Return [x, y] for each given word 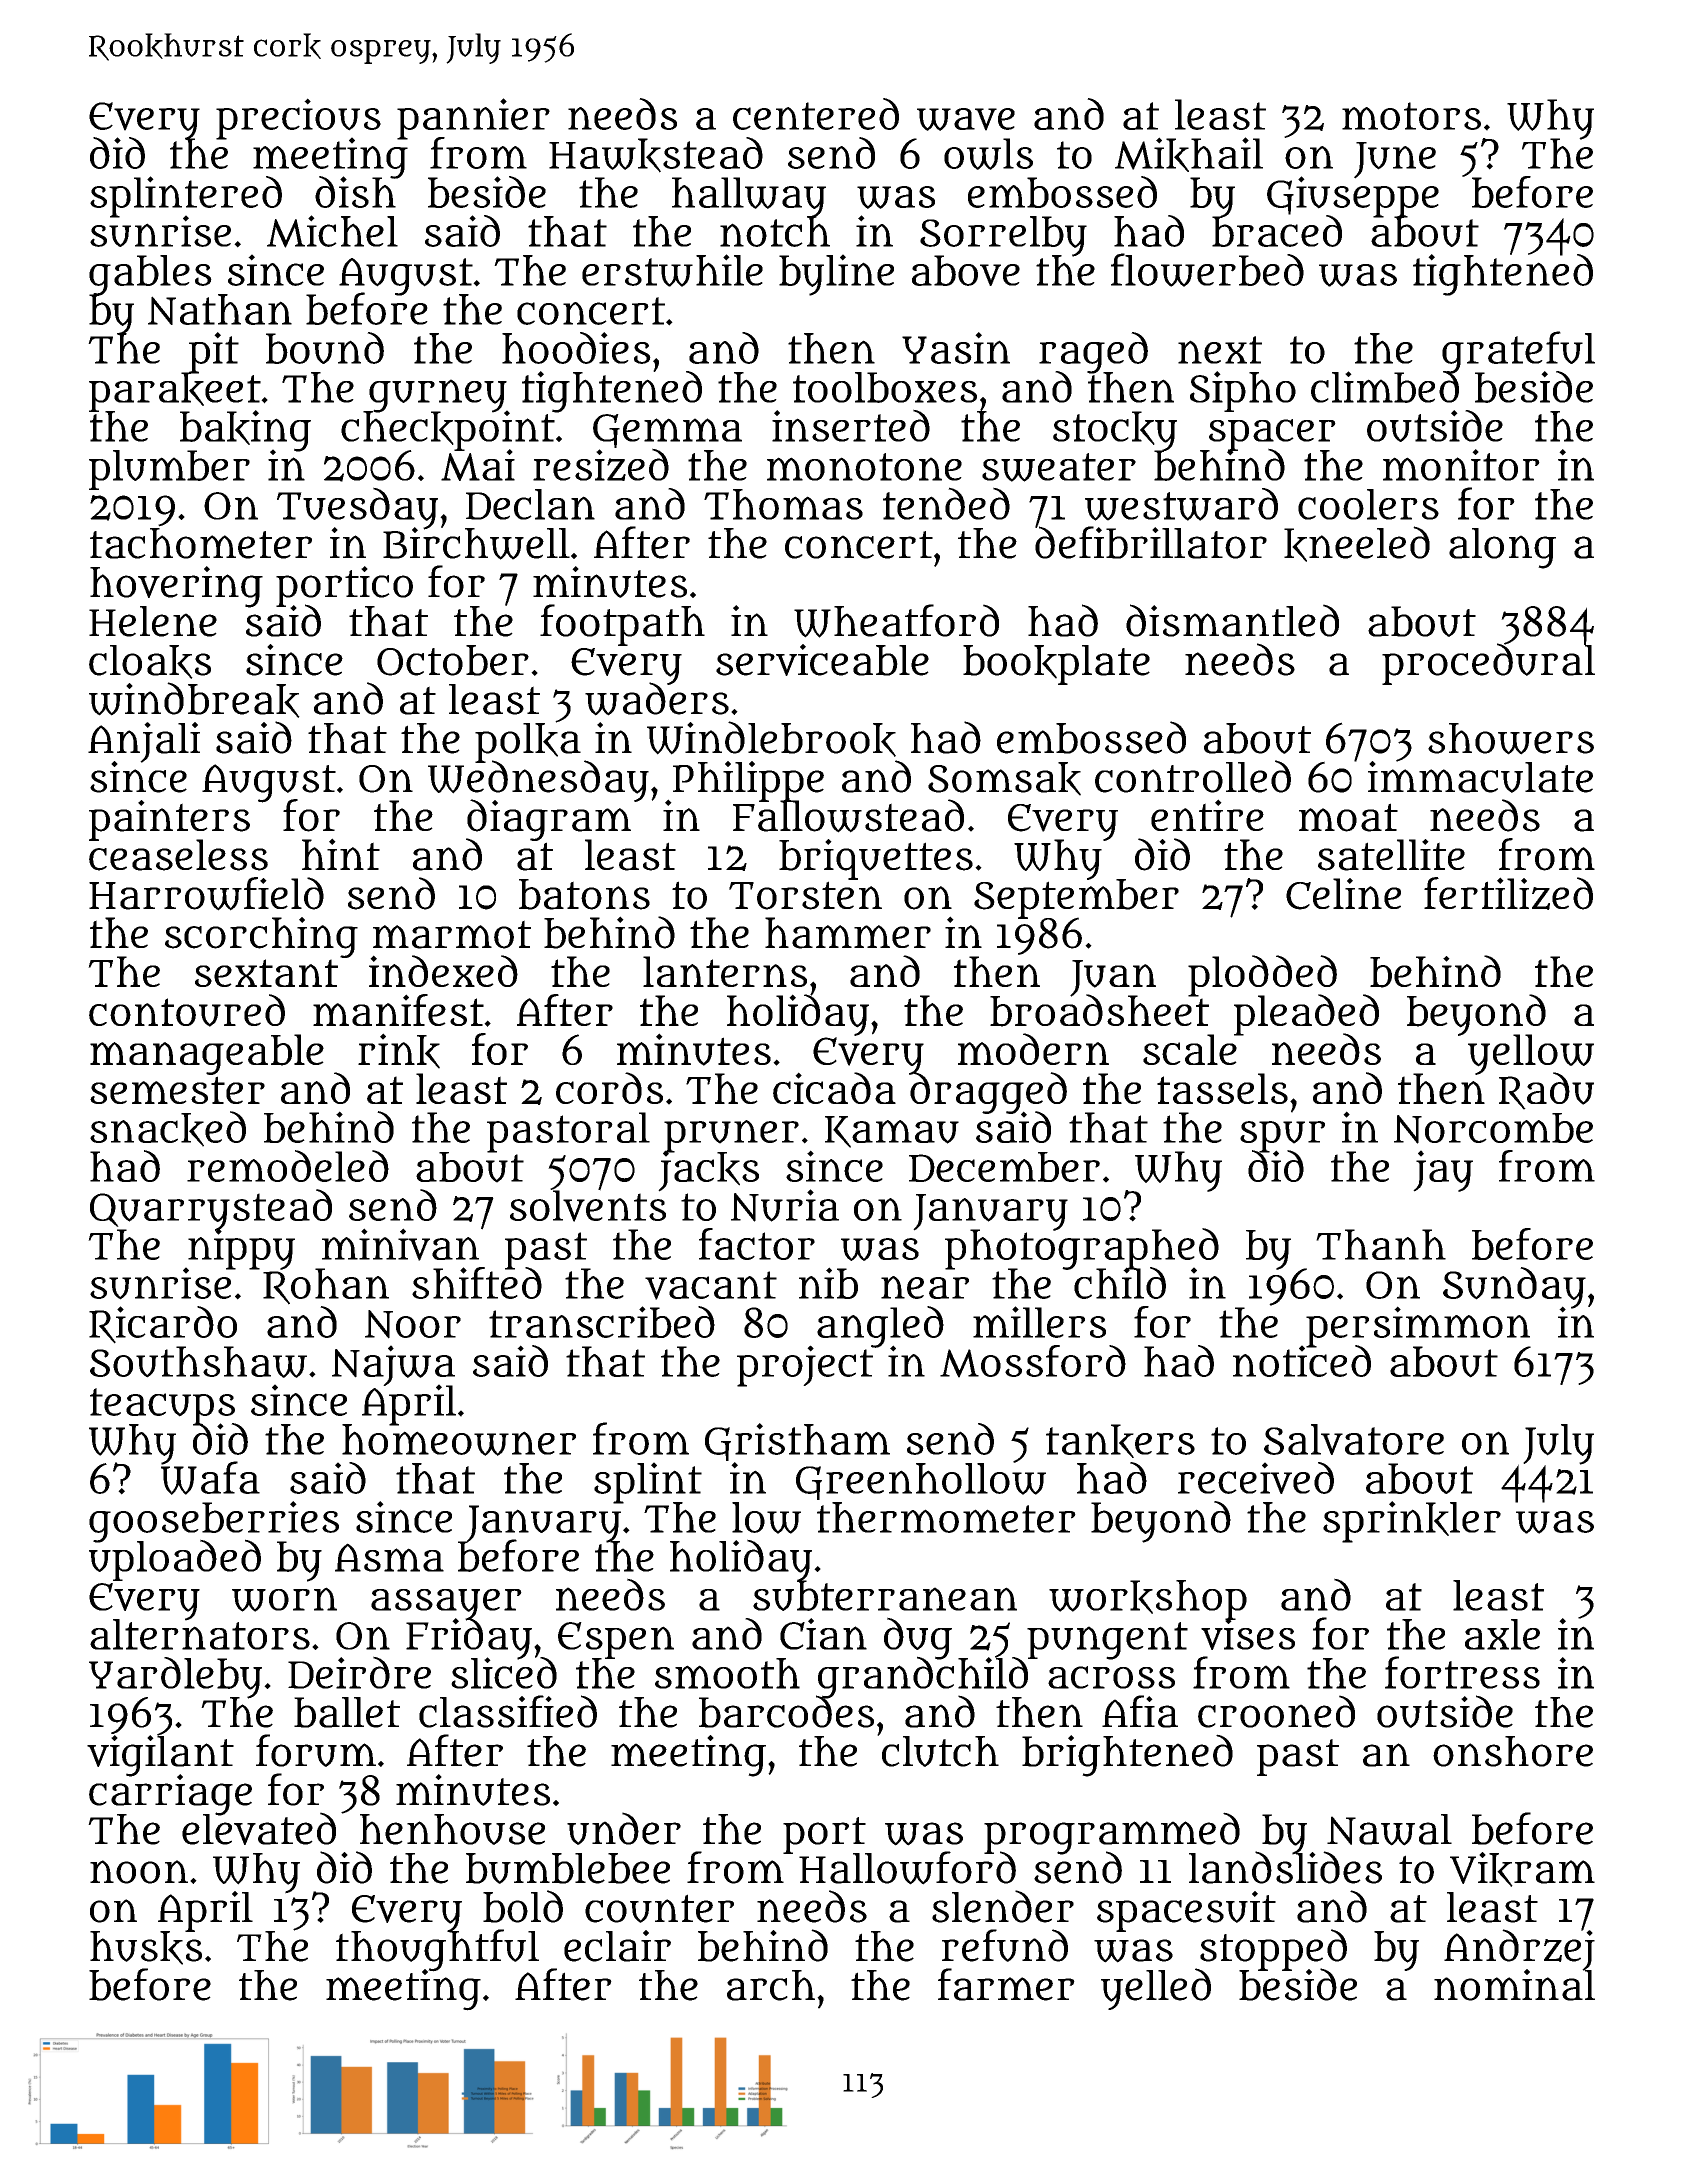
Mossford [1033, 1361]
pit [212, 352]
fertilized [1508, 893]
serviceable [822, 660]
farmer [1006, 1984]
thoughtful [437, 1950]
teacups [163, 1406]
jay [1443, 1171]
